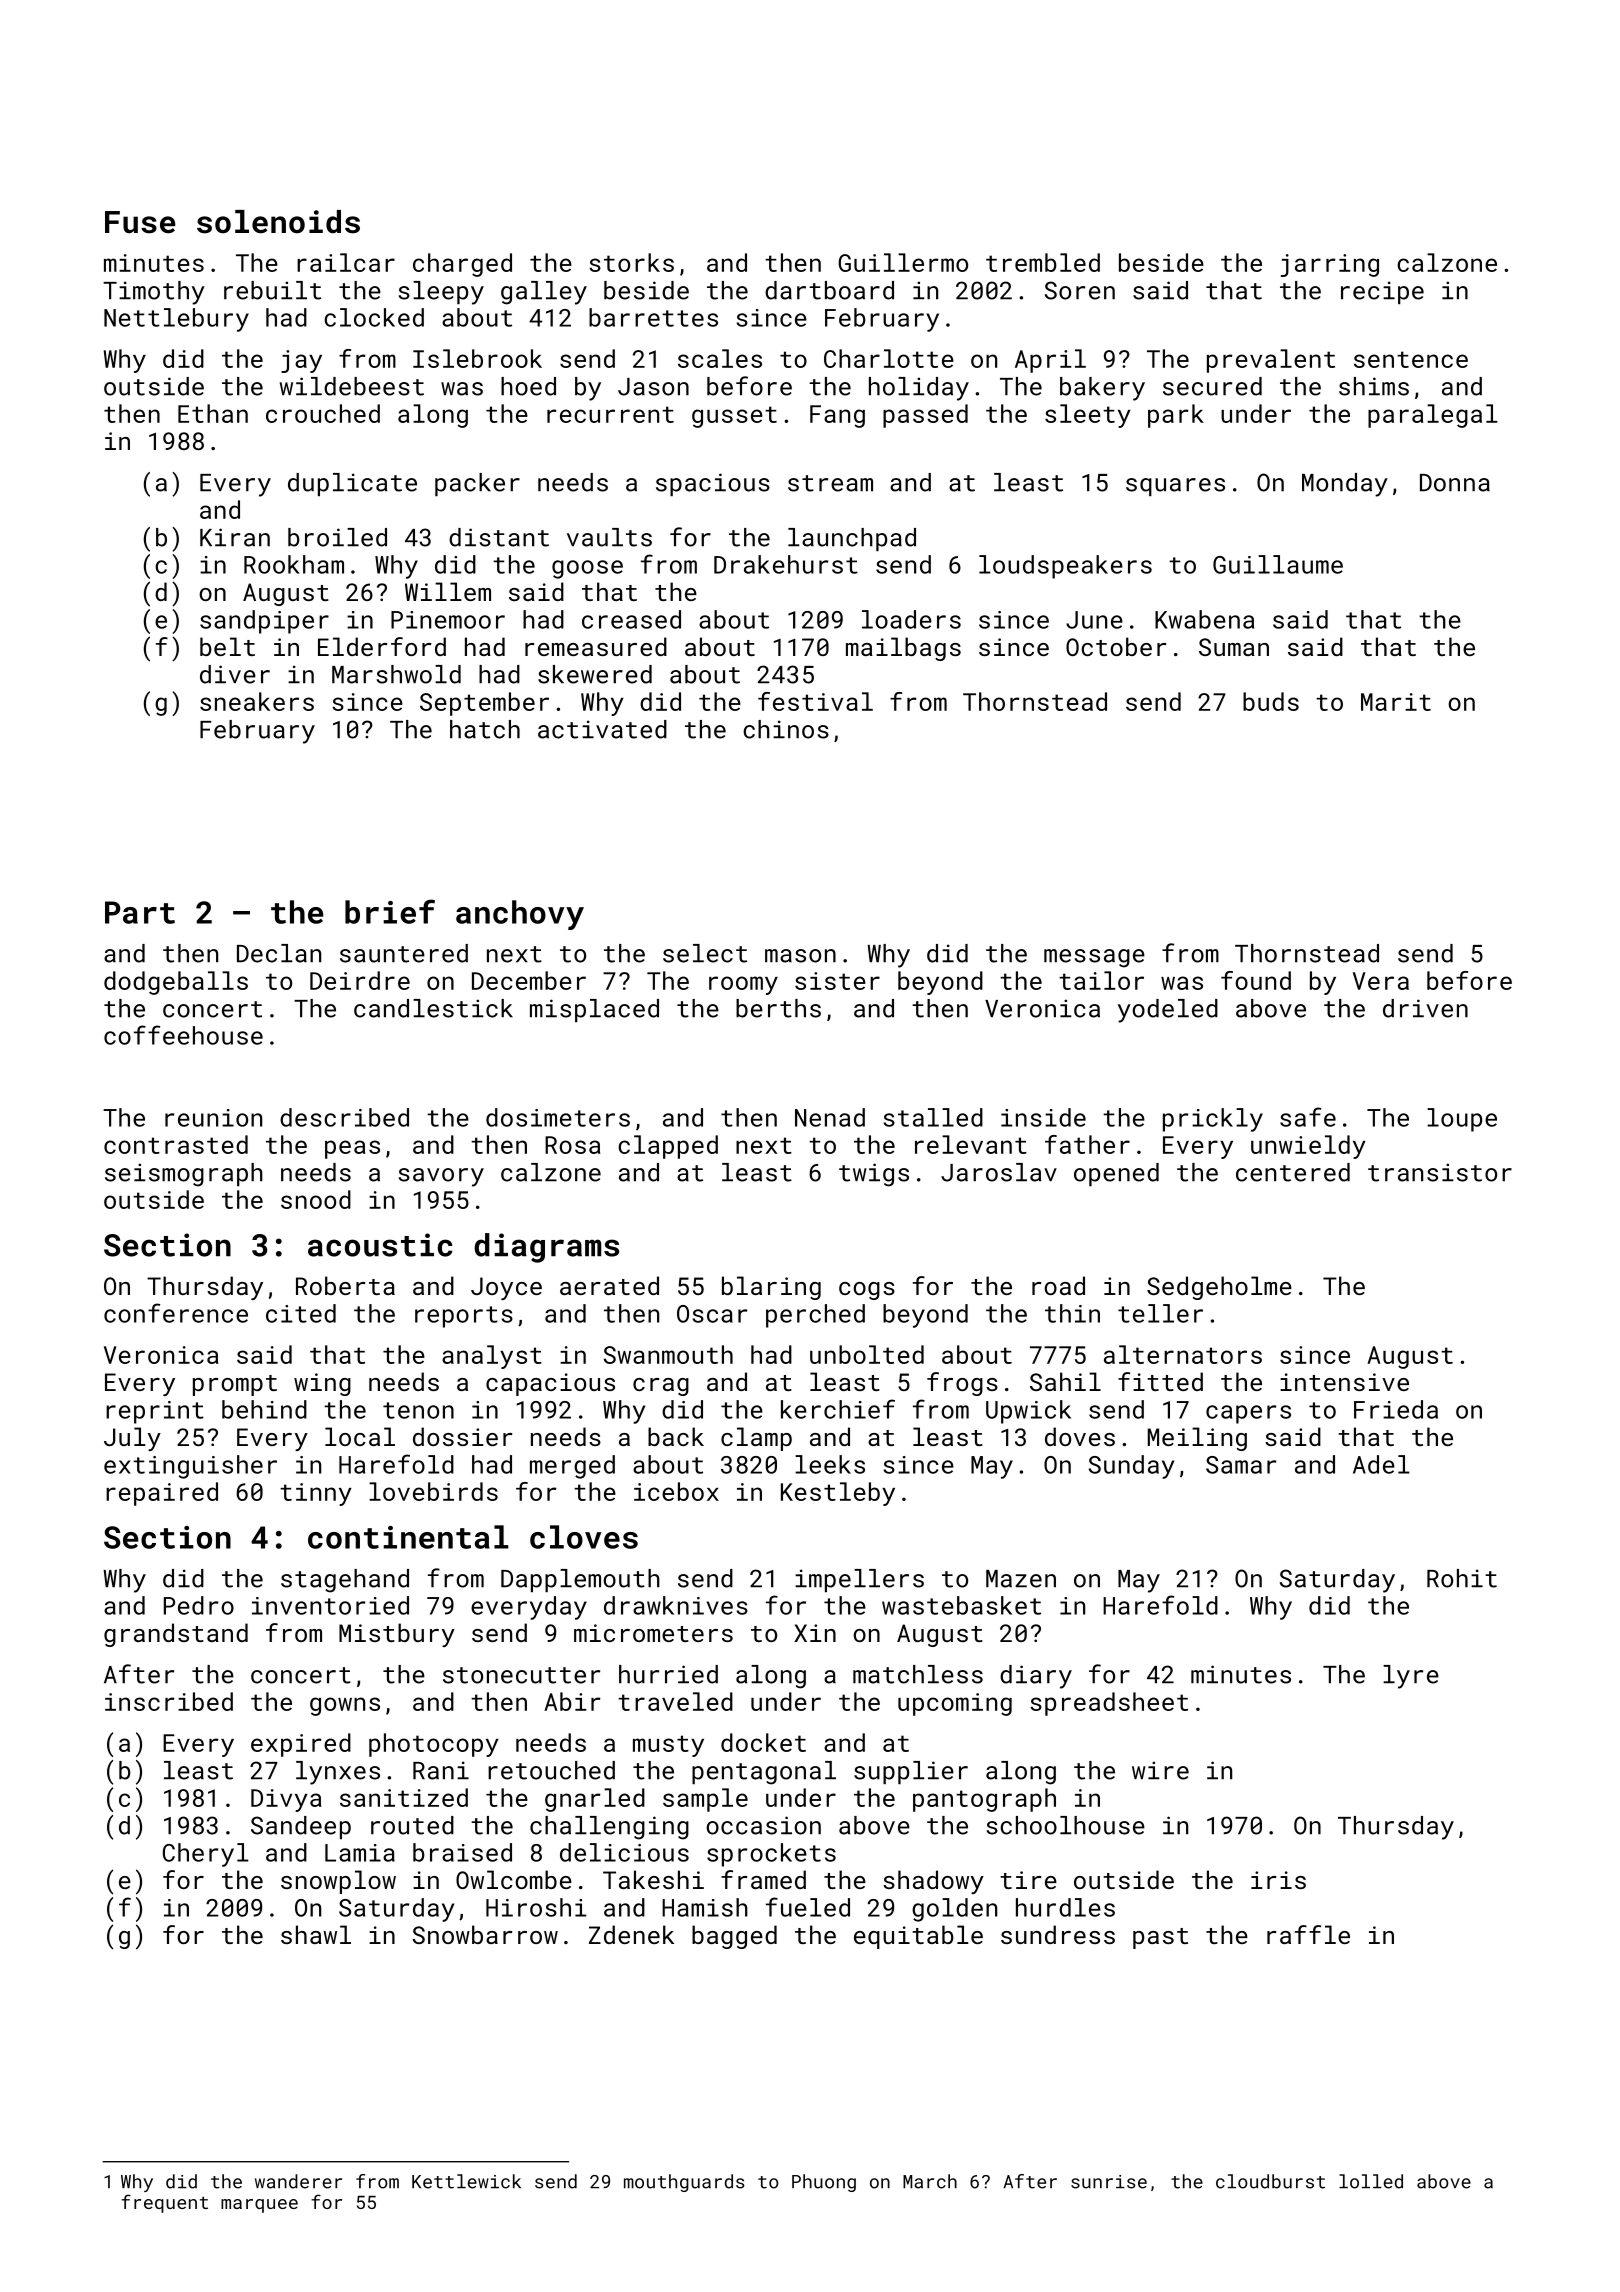  Describe the element at coordinates (1330, 265) in the screenshot. I see `jarring` at that location.
